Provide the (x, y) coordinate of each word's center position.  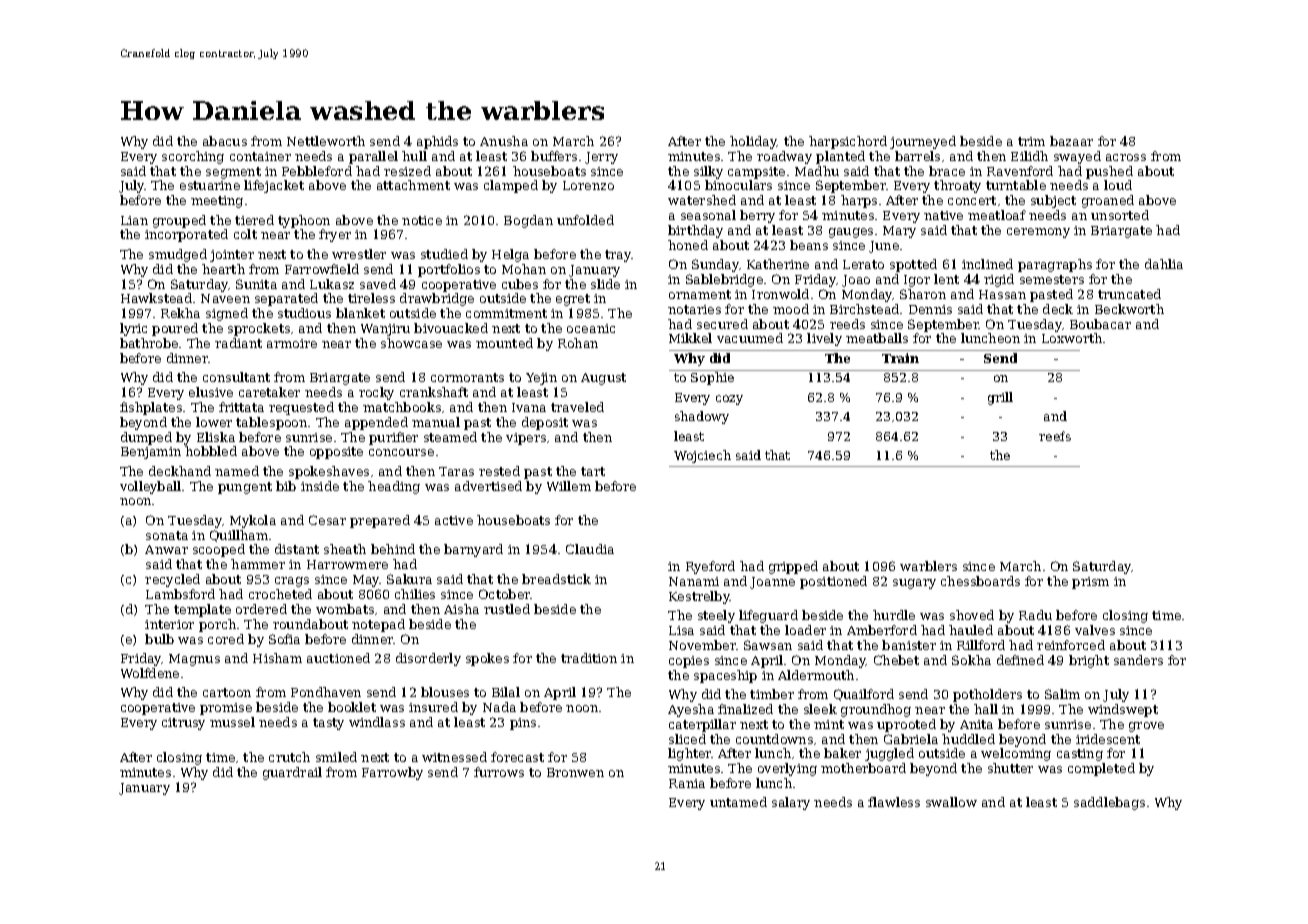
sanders (1138, 660)
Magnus (194, 660)
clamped (511, 186)
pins (523, 724)
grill (1000, 398)
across (1126, 157)
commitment (506, 313)
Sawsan (768, 645)
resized (407, 171)
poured (175, 329)
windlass (377, 722)
